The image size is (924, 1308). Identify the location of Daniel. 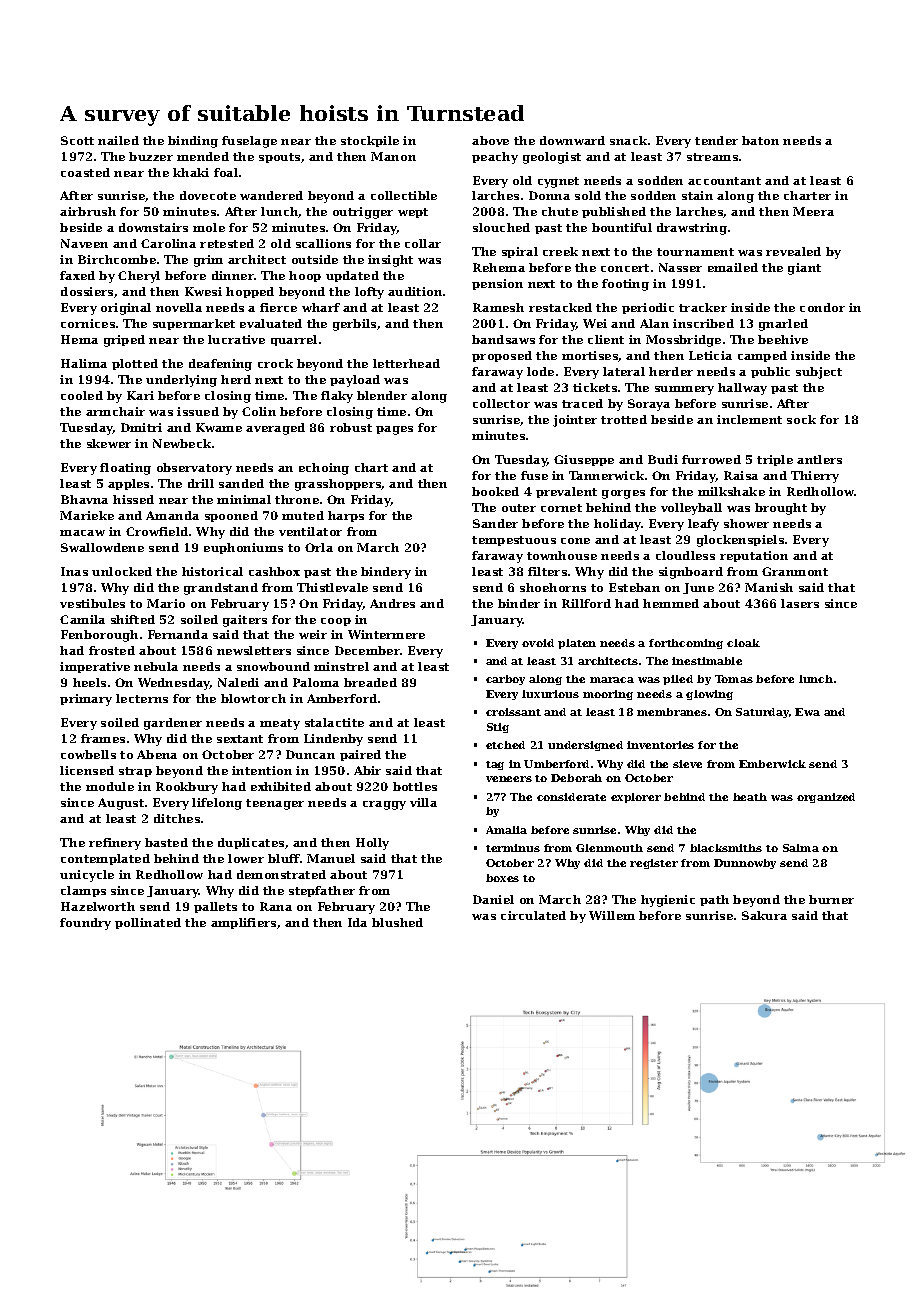
(493, 899).
